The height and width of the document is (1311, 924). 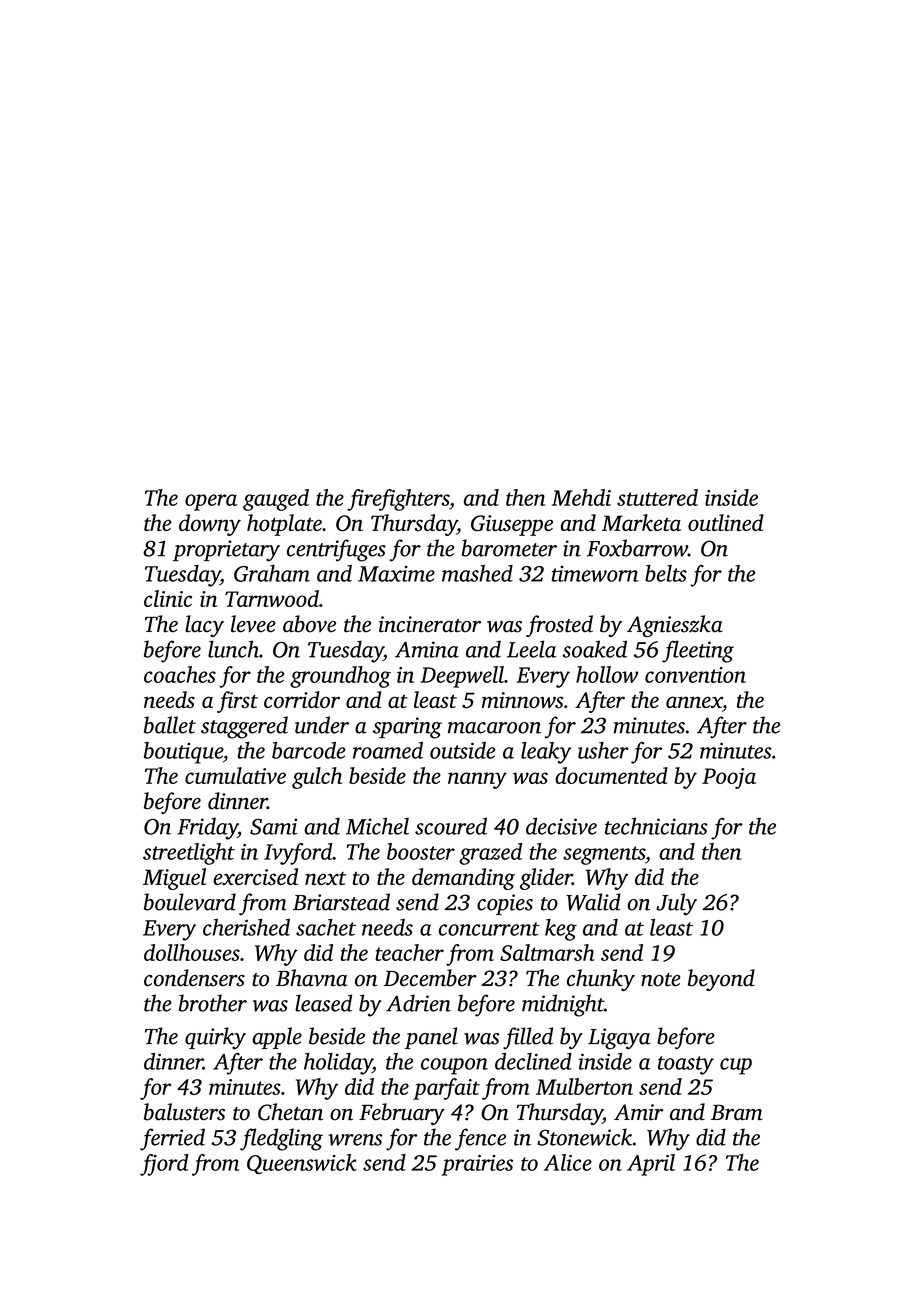 I want to click on documented, so click(x=611, y=775).
